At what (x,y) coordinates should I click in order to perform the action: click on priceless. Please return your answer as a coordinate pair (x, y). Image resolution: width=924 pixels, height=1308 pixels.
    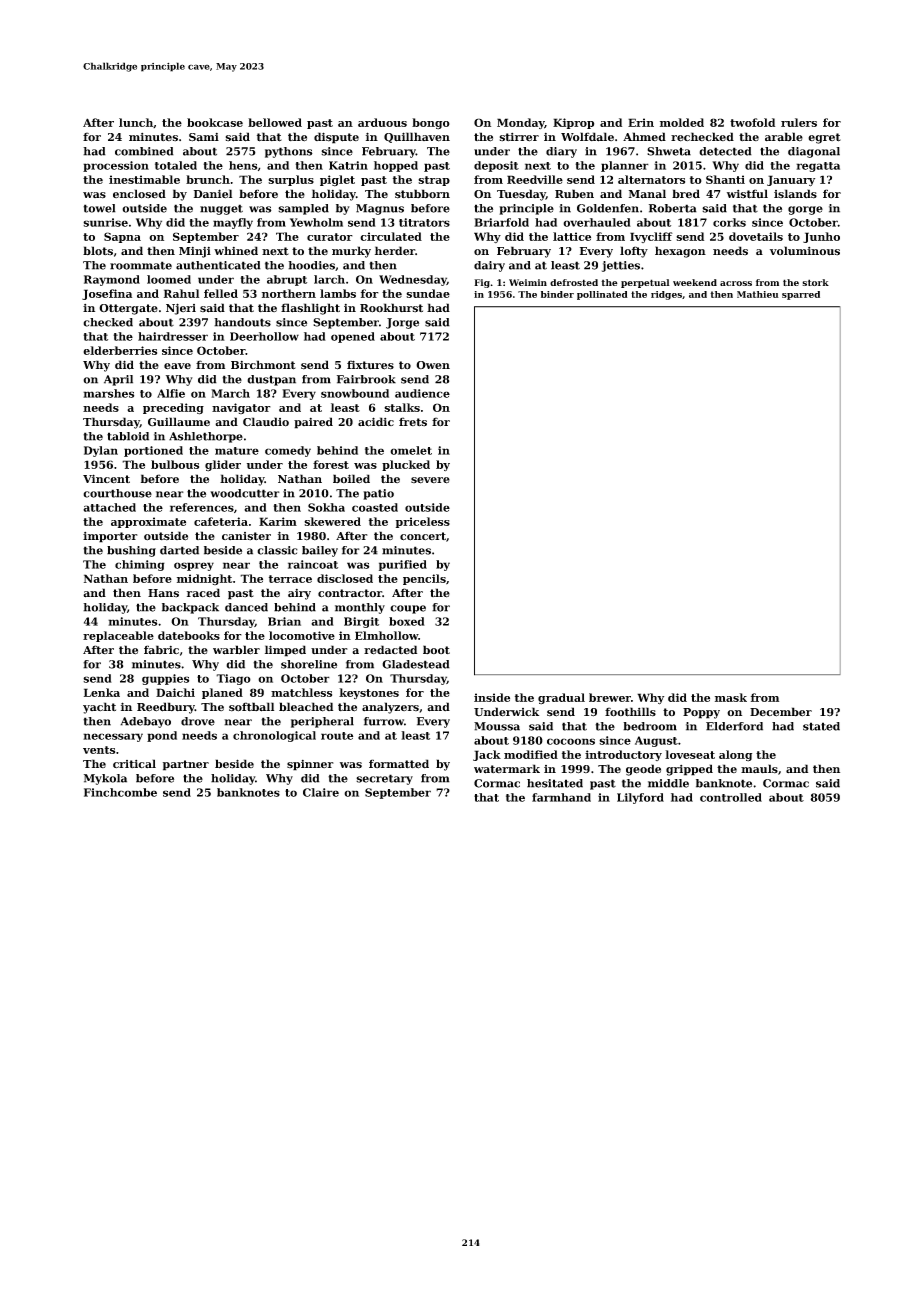
    Looking at the image, I should click on (423, 522).
